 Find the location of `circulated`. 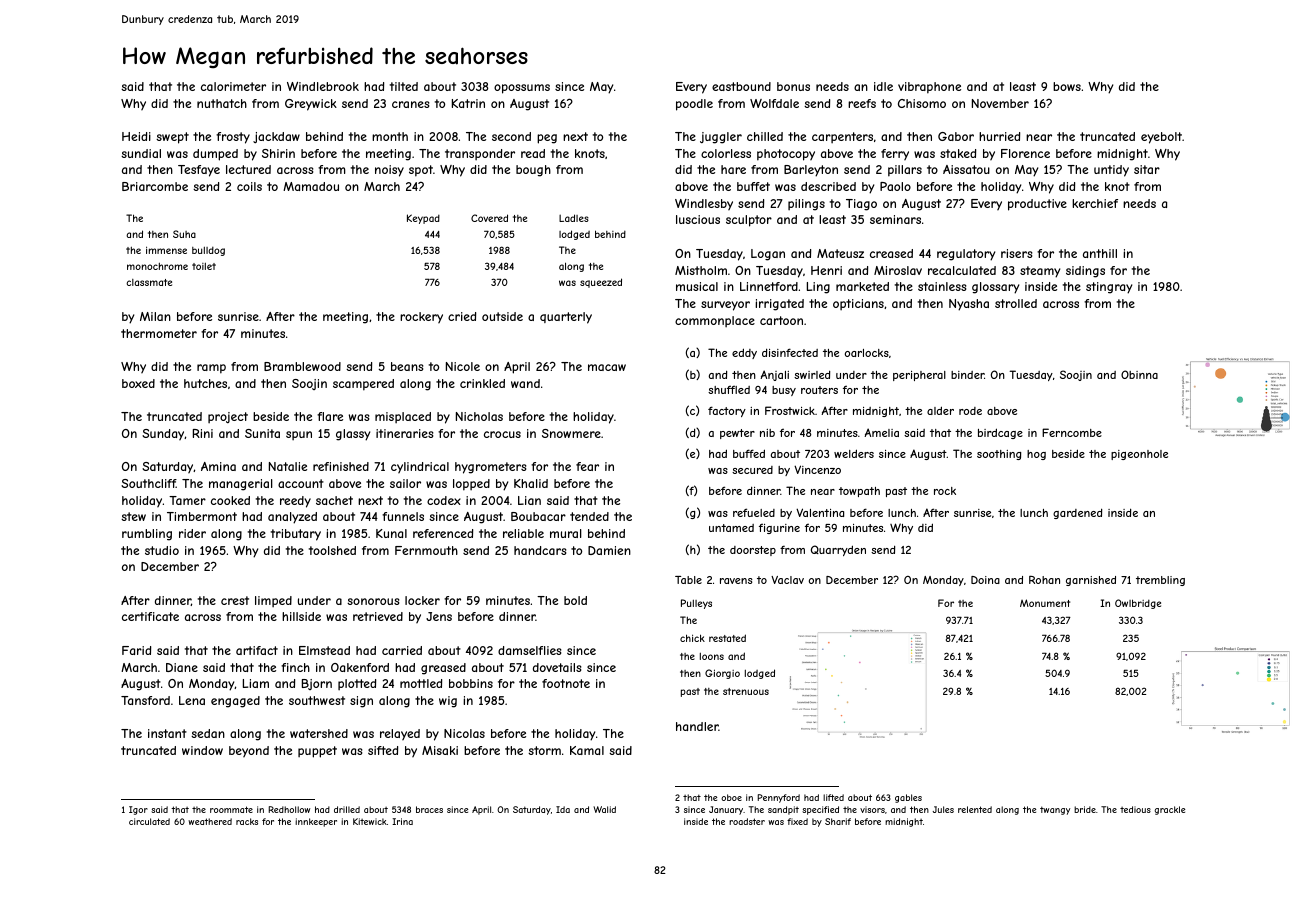

circulated is located at coordinates (149, 821).
